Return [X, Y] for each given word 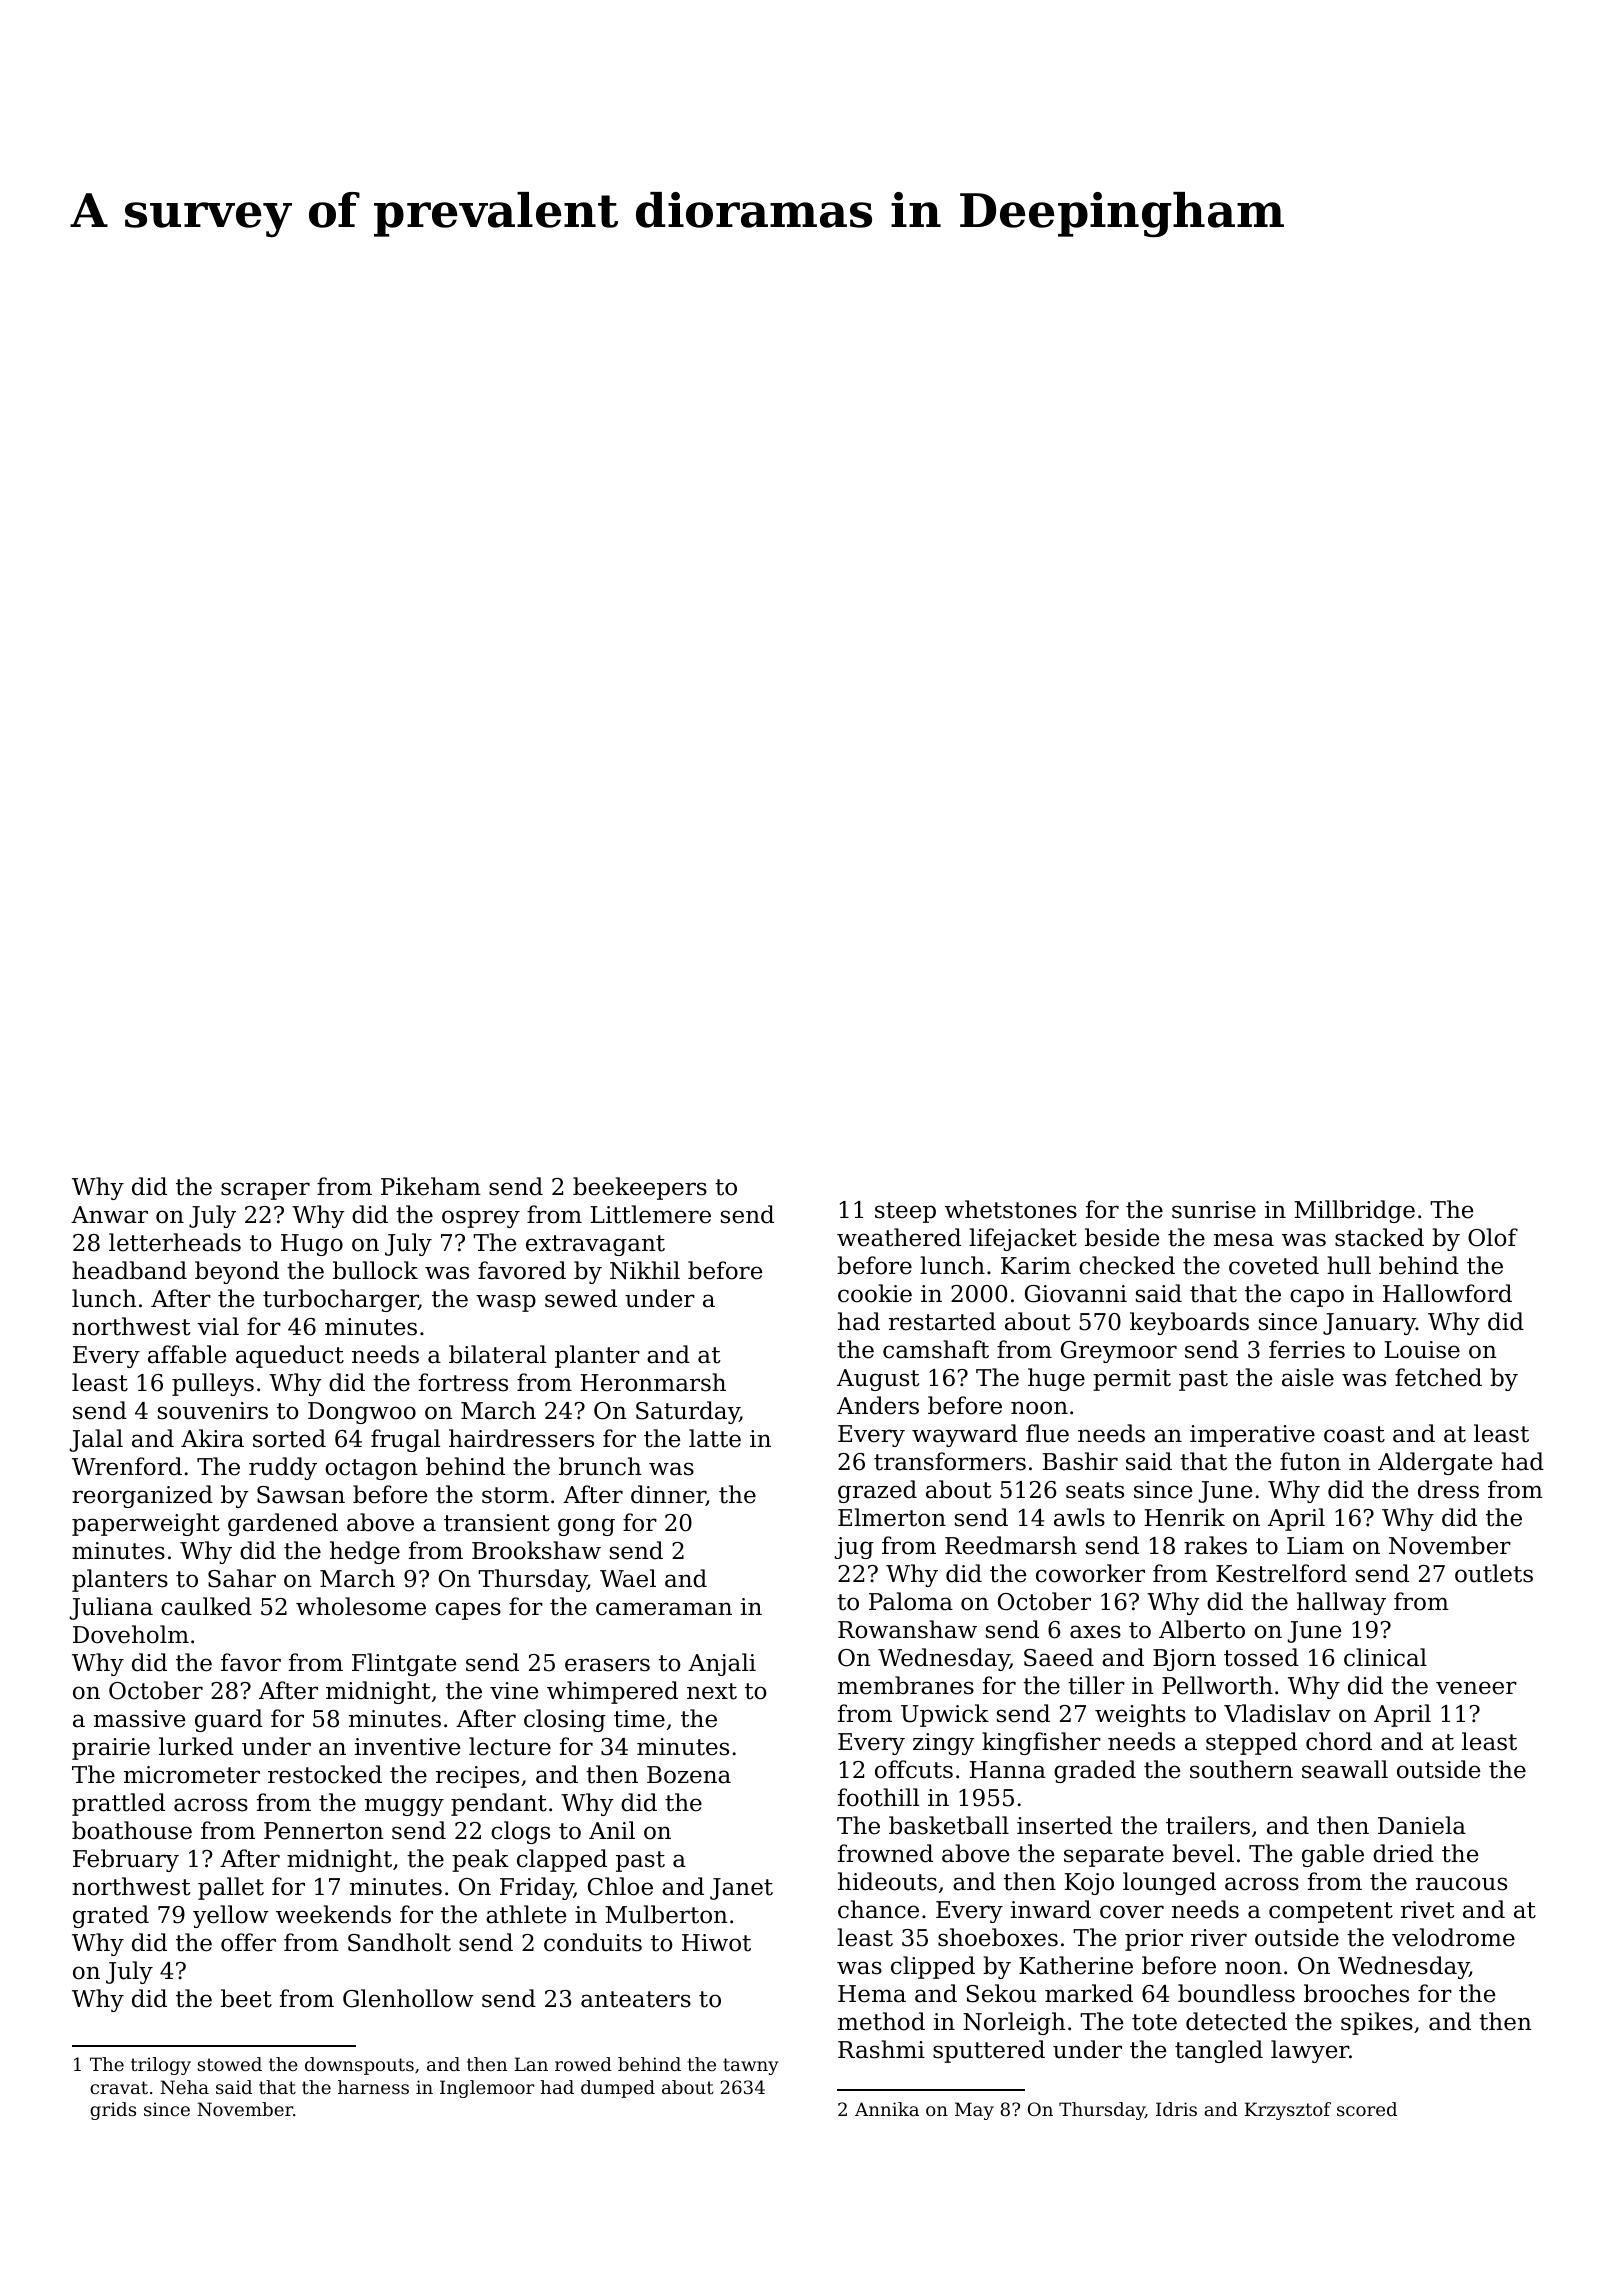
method [881, 2021]
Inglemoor [487, 2089]
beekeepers [640, 1188]
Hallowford [1447, 1293]
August [878, 1380]
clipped [933, 1967]
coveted [1274, 1265]
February [126, 1860]
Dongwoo [362, 1413]
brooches [1356, 1993]
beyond [237, 1272]
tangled [1219, 2051]
